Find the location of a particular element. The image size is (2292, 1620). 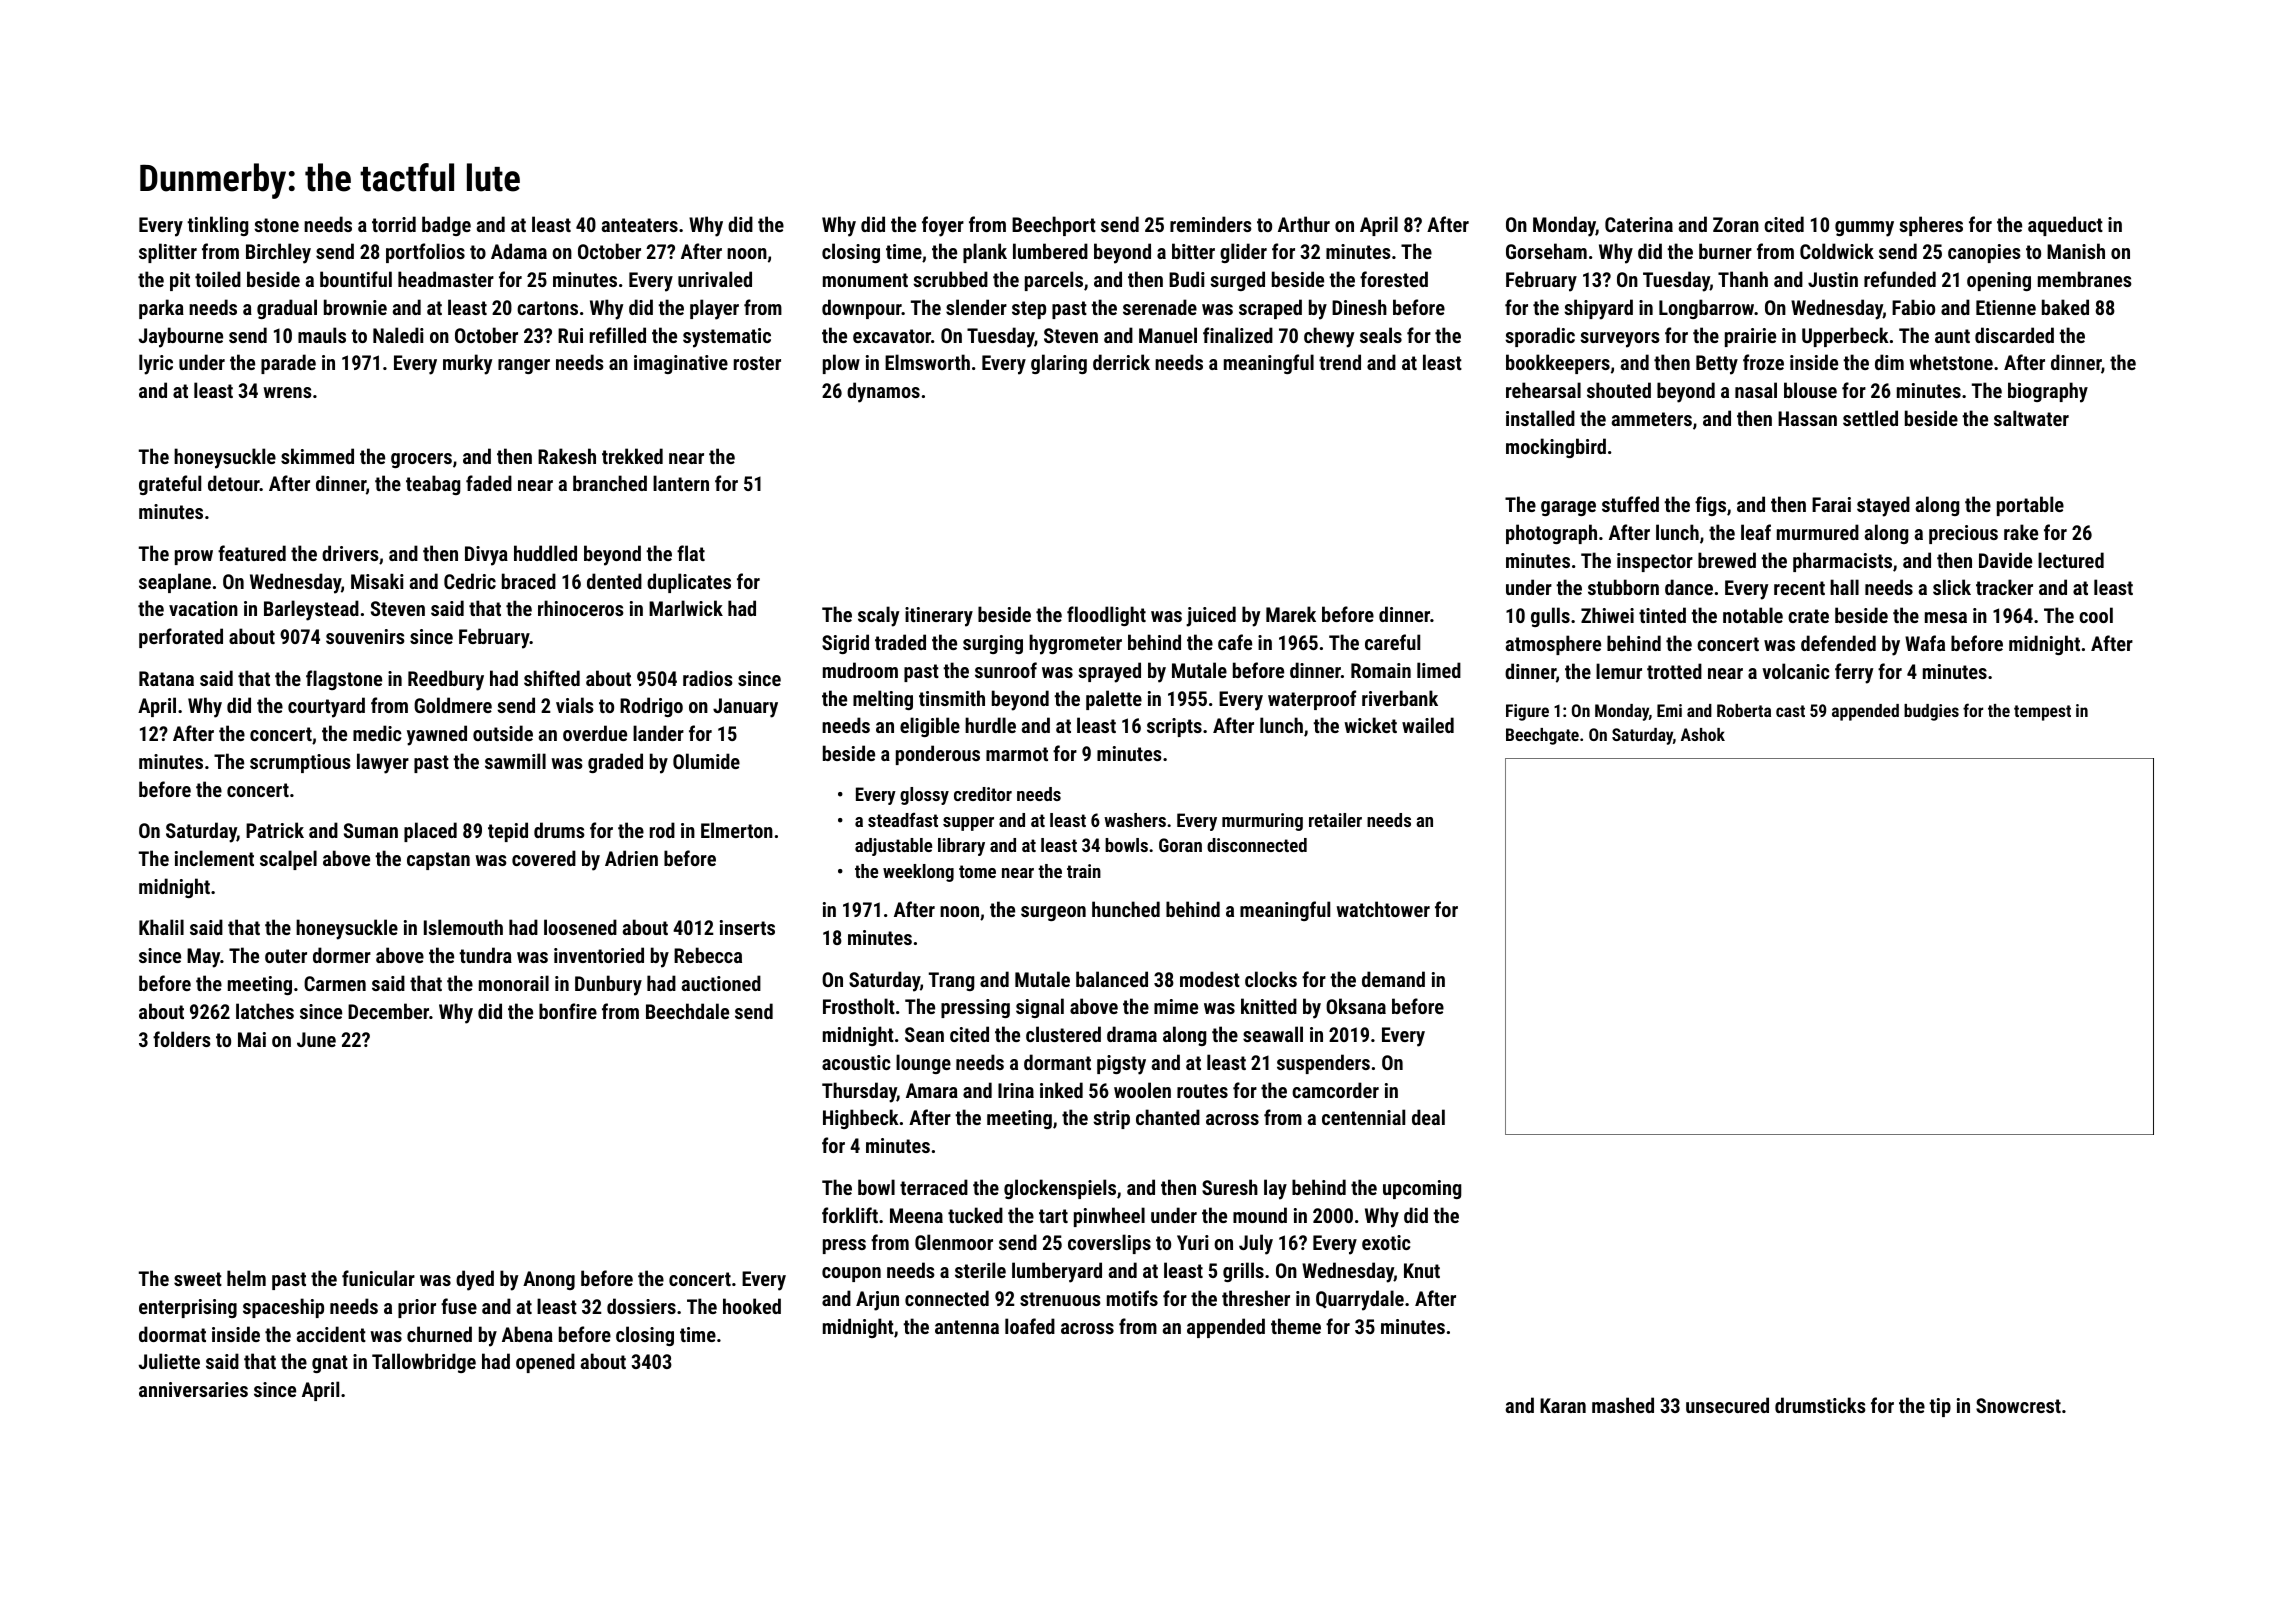

Karan is located at coordinates (1563, 1405).
